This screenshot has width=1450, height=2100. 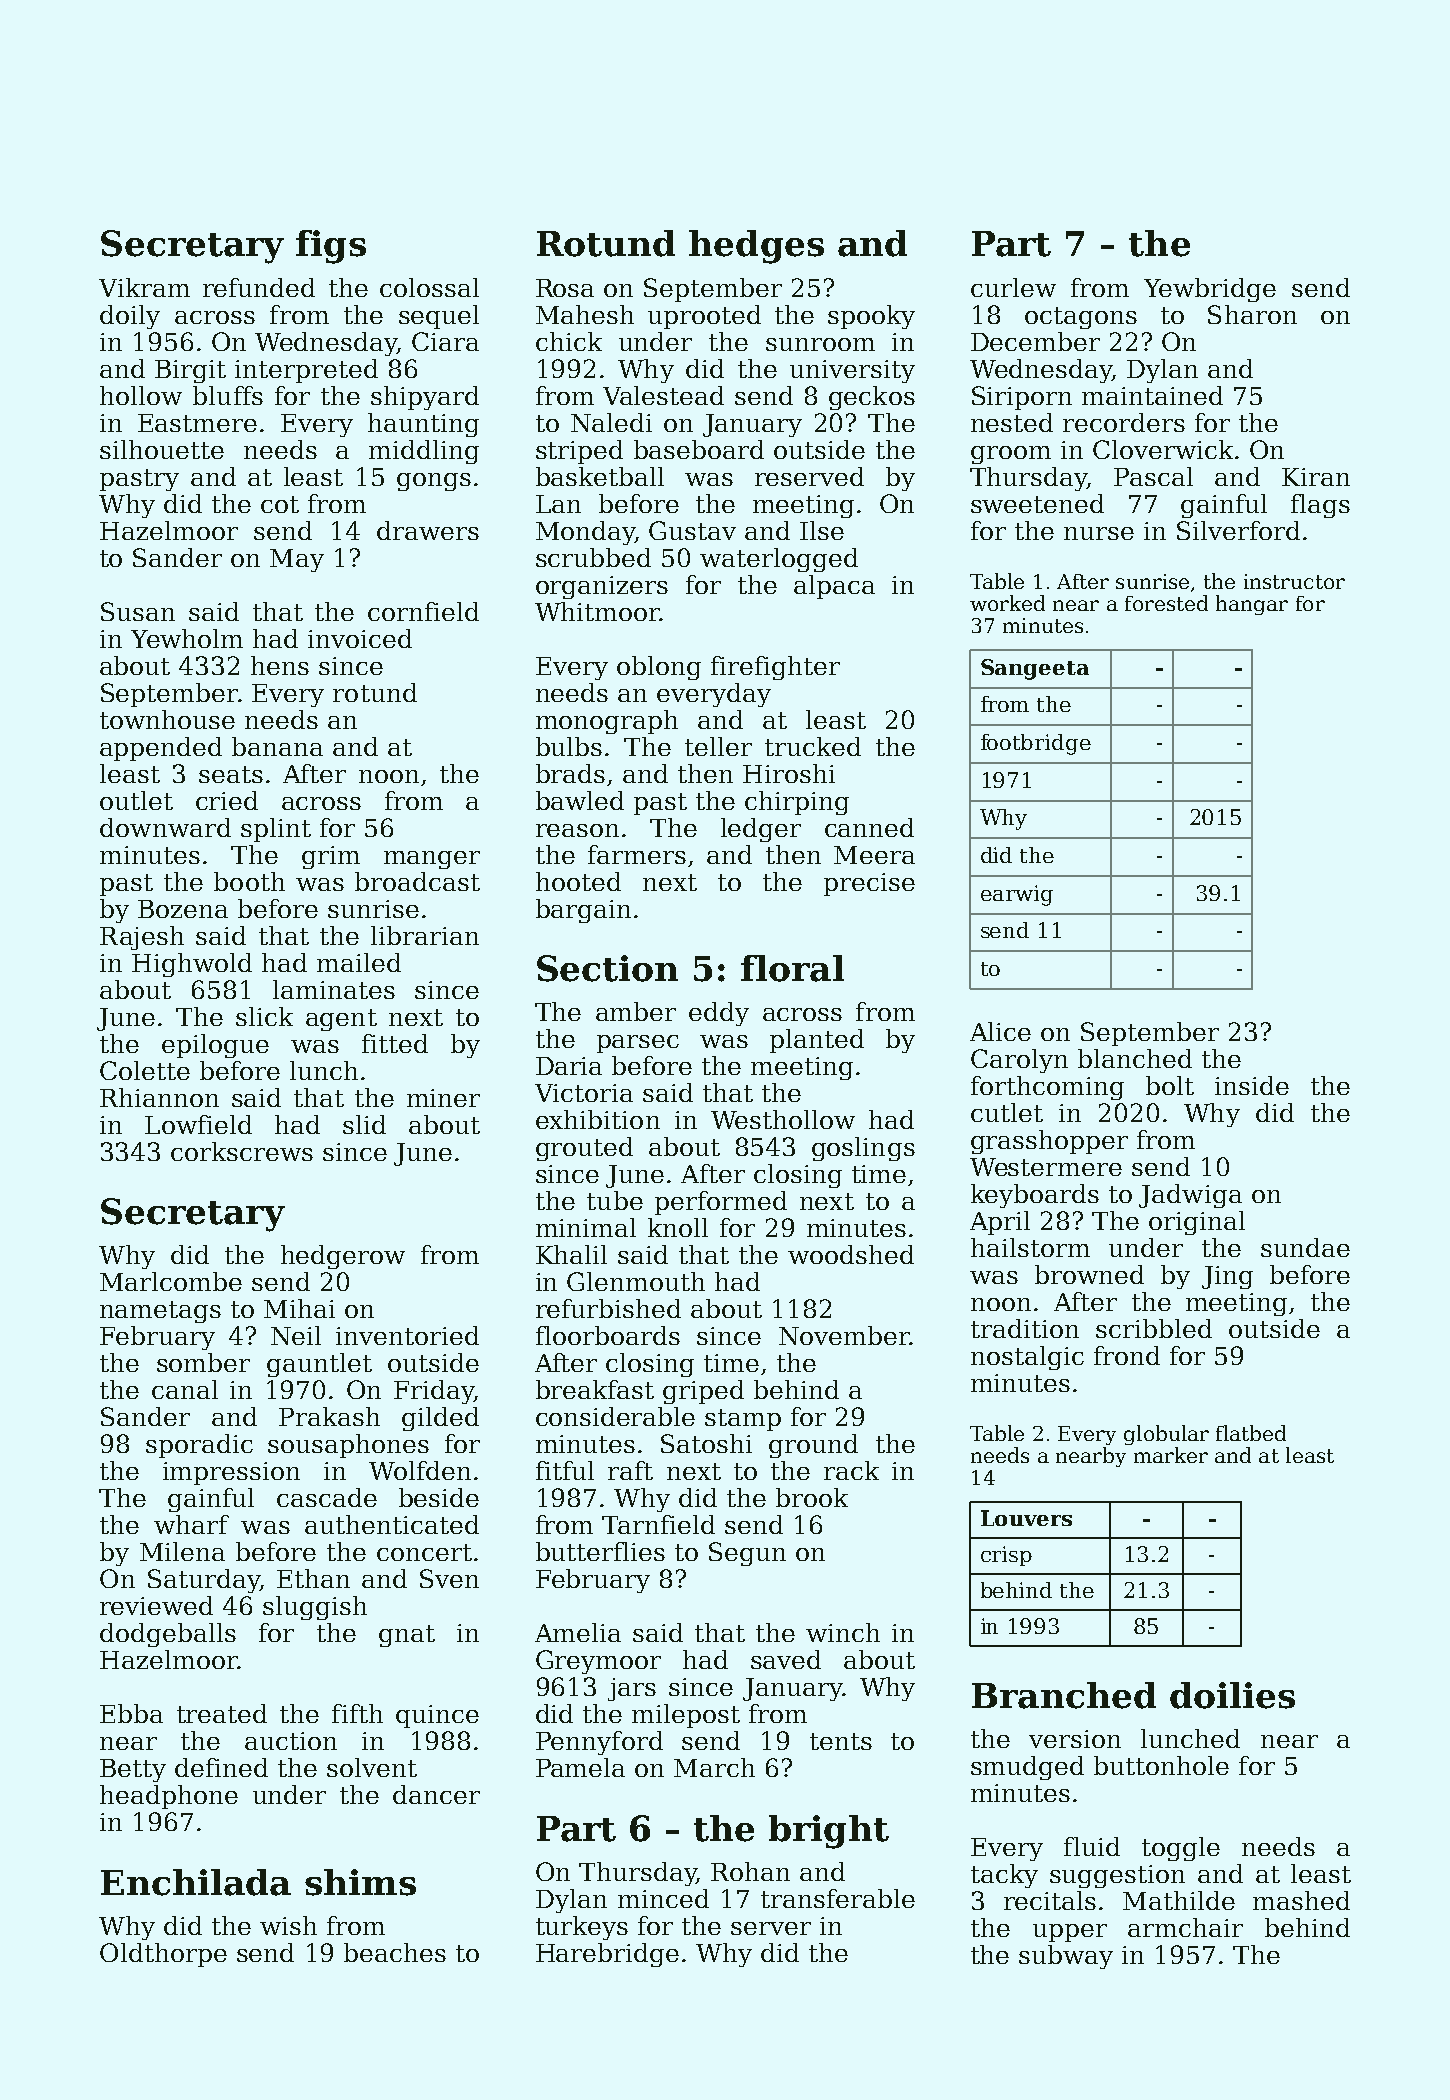 I want to click on baseboard, so click(x=699, y=449).
